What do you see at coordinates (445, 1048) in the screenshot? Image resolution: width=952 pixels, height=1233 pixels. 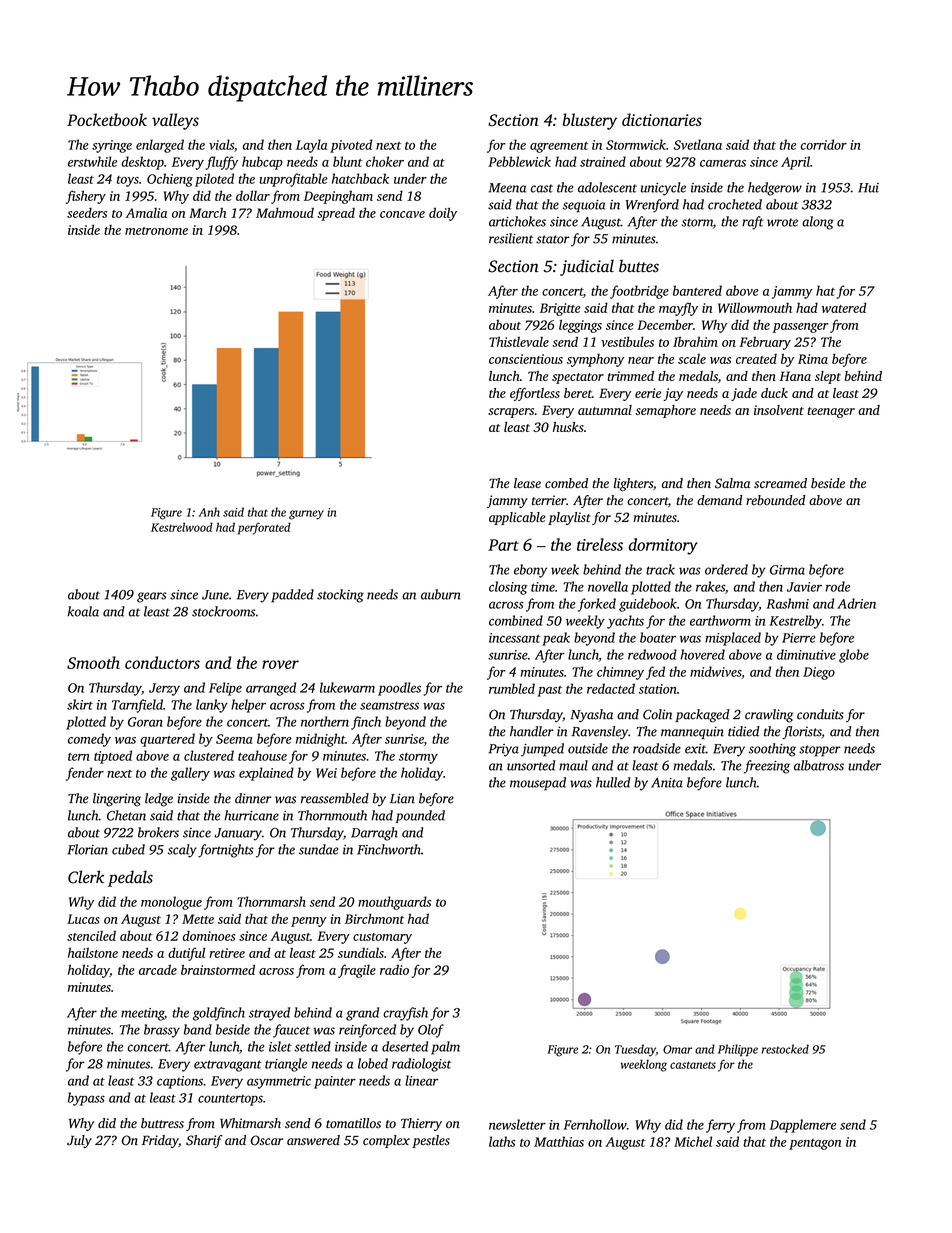 I see `palm` at bounding box center [445, 1048].
